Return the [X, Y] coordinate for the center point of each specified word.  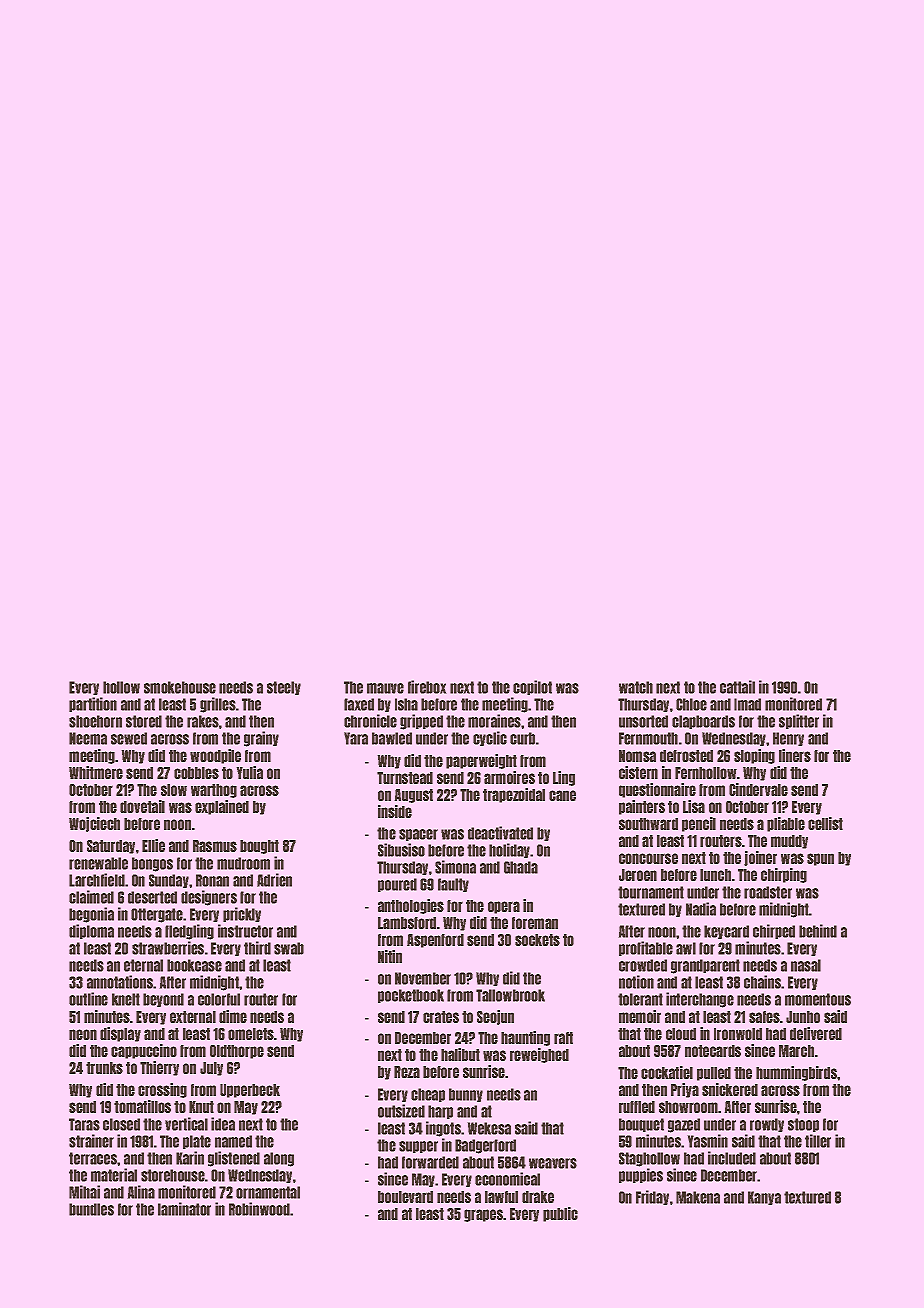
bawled [392, 738]
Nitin [390, 956]
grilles [218, 705]
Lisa [694, 806]
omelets [251, 1034]
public [560, 1214]
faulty [453, 885]
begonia [91, 915]
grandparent [705, 966]
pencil [699, 824]
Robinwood [259, 1209]
